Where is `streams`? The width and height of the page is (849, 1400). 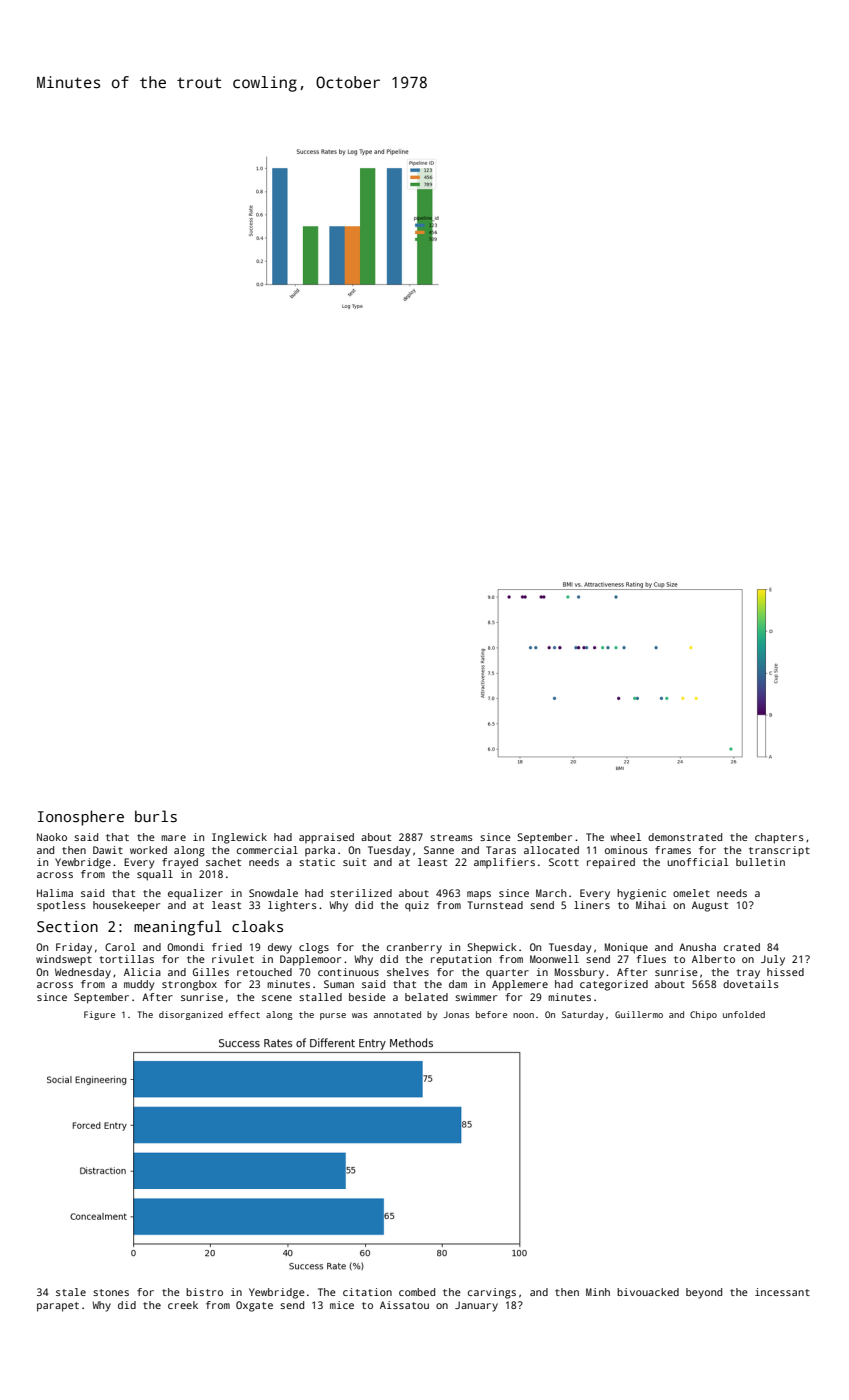 streams is located at coordinates (451, 837).
